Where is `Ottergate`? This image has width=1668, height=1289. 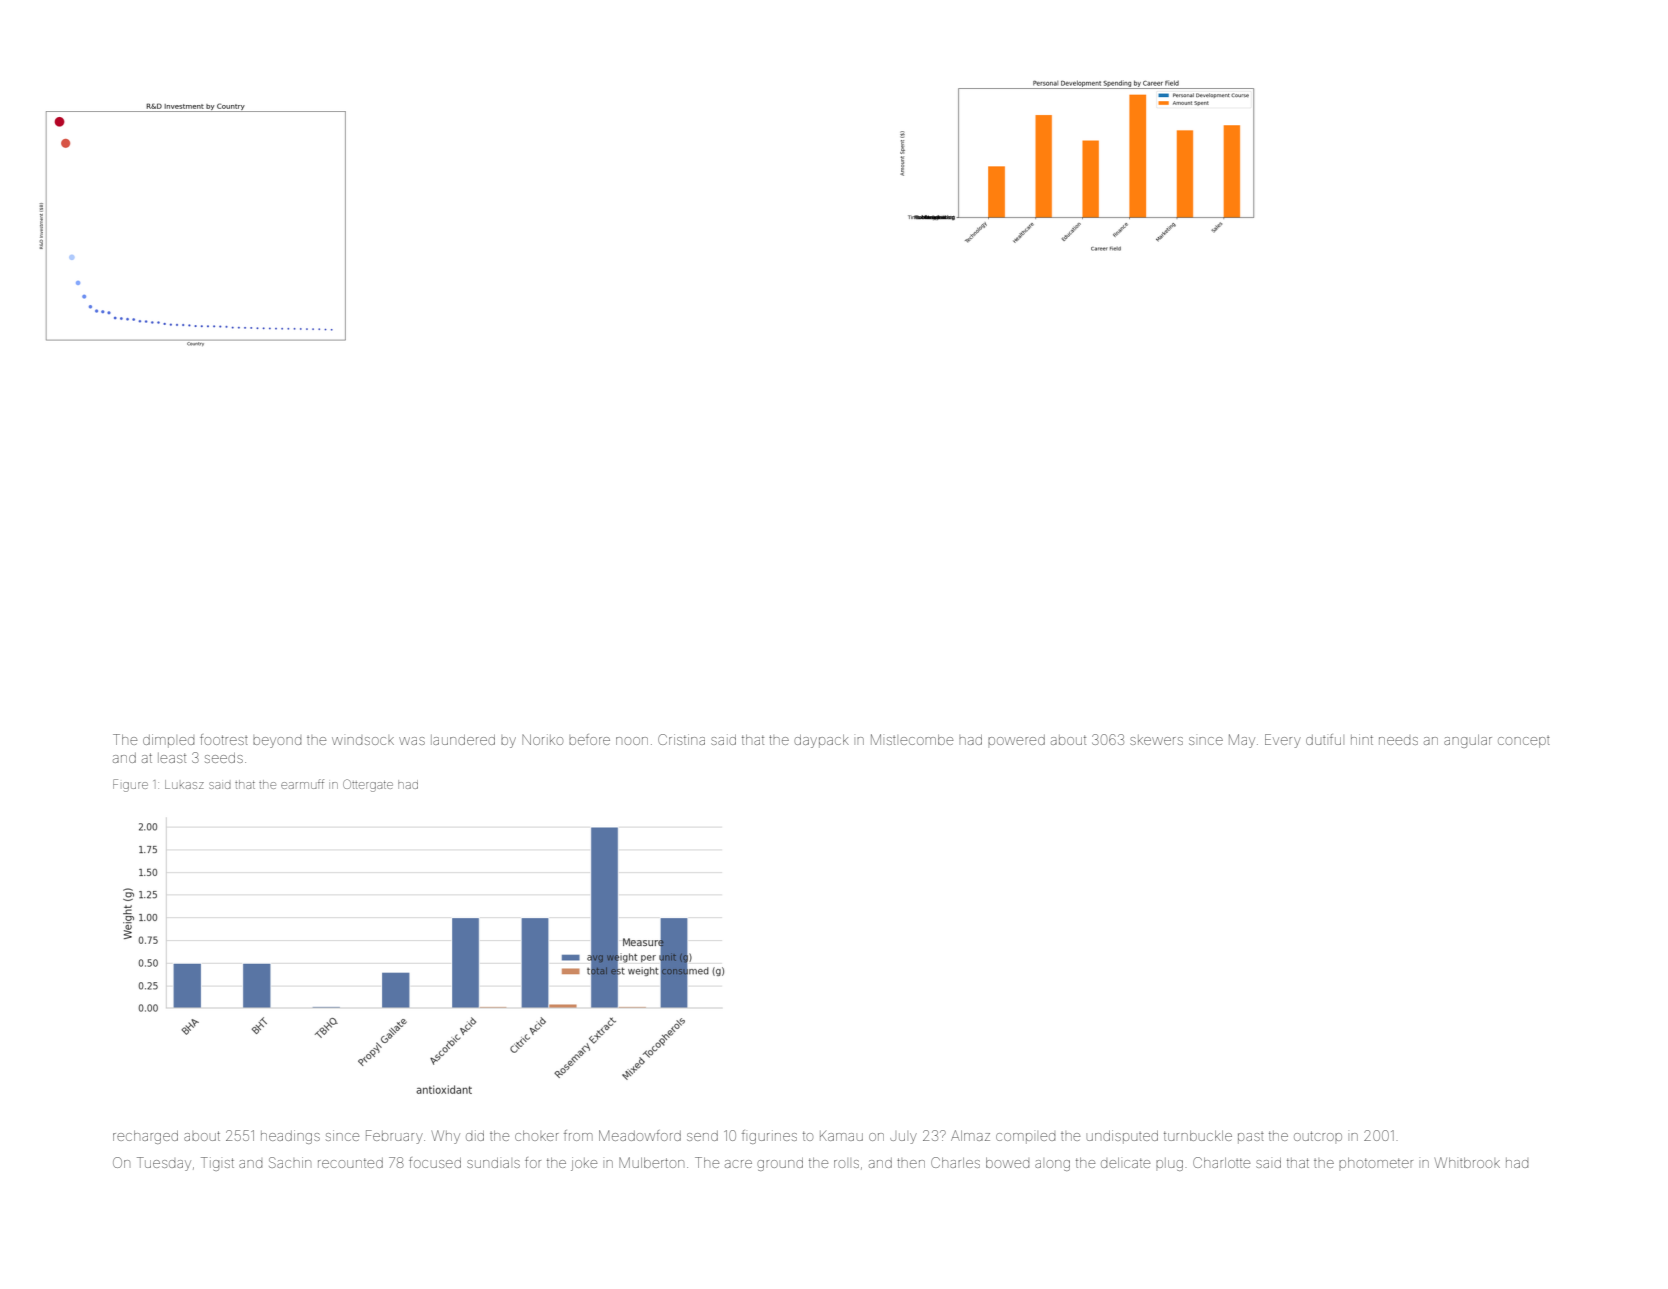
Ottergate is located at coordinates (368, 785).
